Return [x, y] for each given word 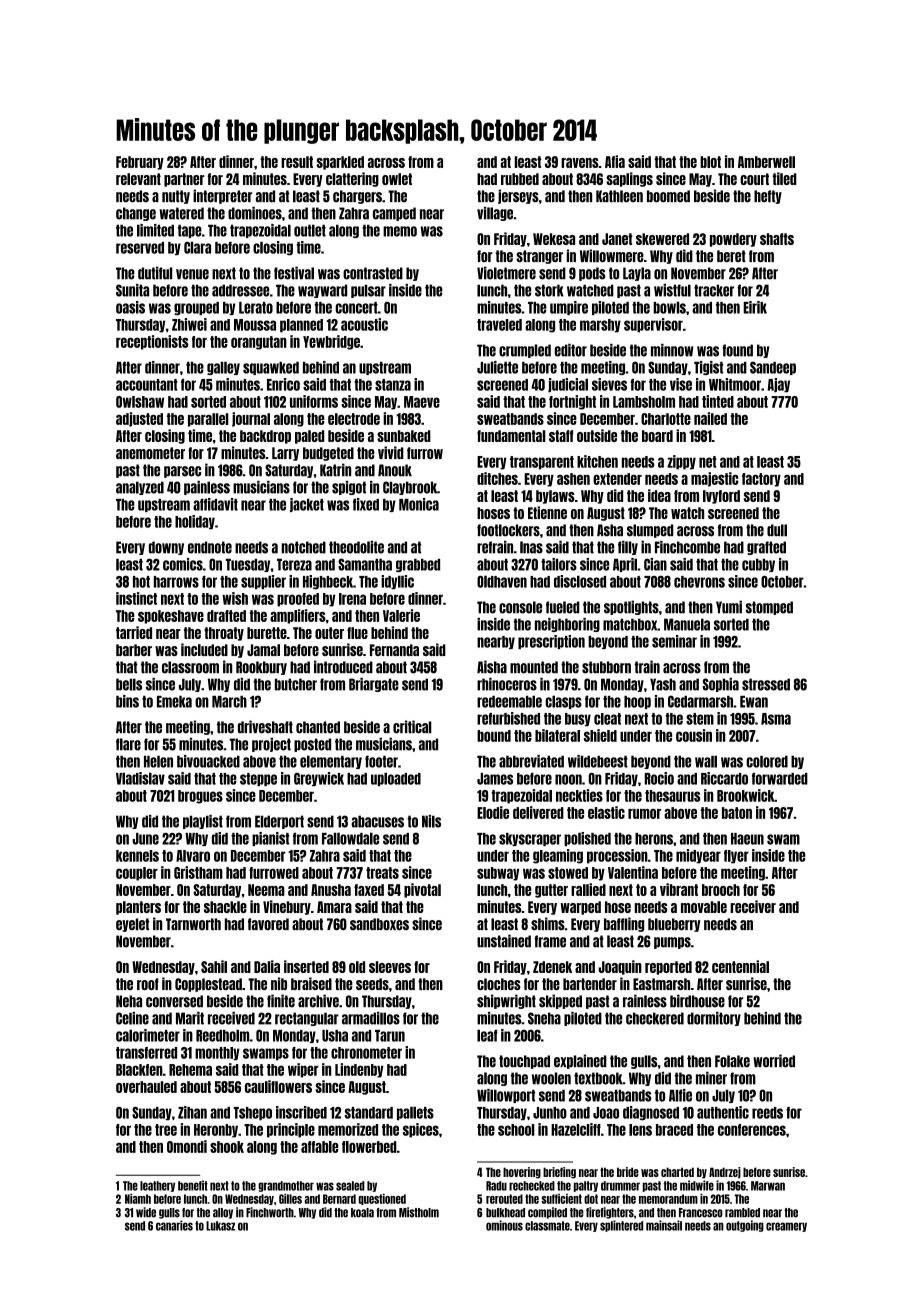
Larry [285, 454]
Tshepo [252, 1113]
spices [421, 1130]
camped [394, 214]
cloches [499, 984]
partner [184, 180]
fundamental [511, 436]
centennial [740, 966]
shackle [225, 907]
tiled [784, 178]
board [657, 436]
